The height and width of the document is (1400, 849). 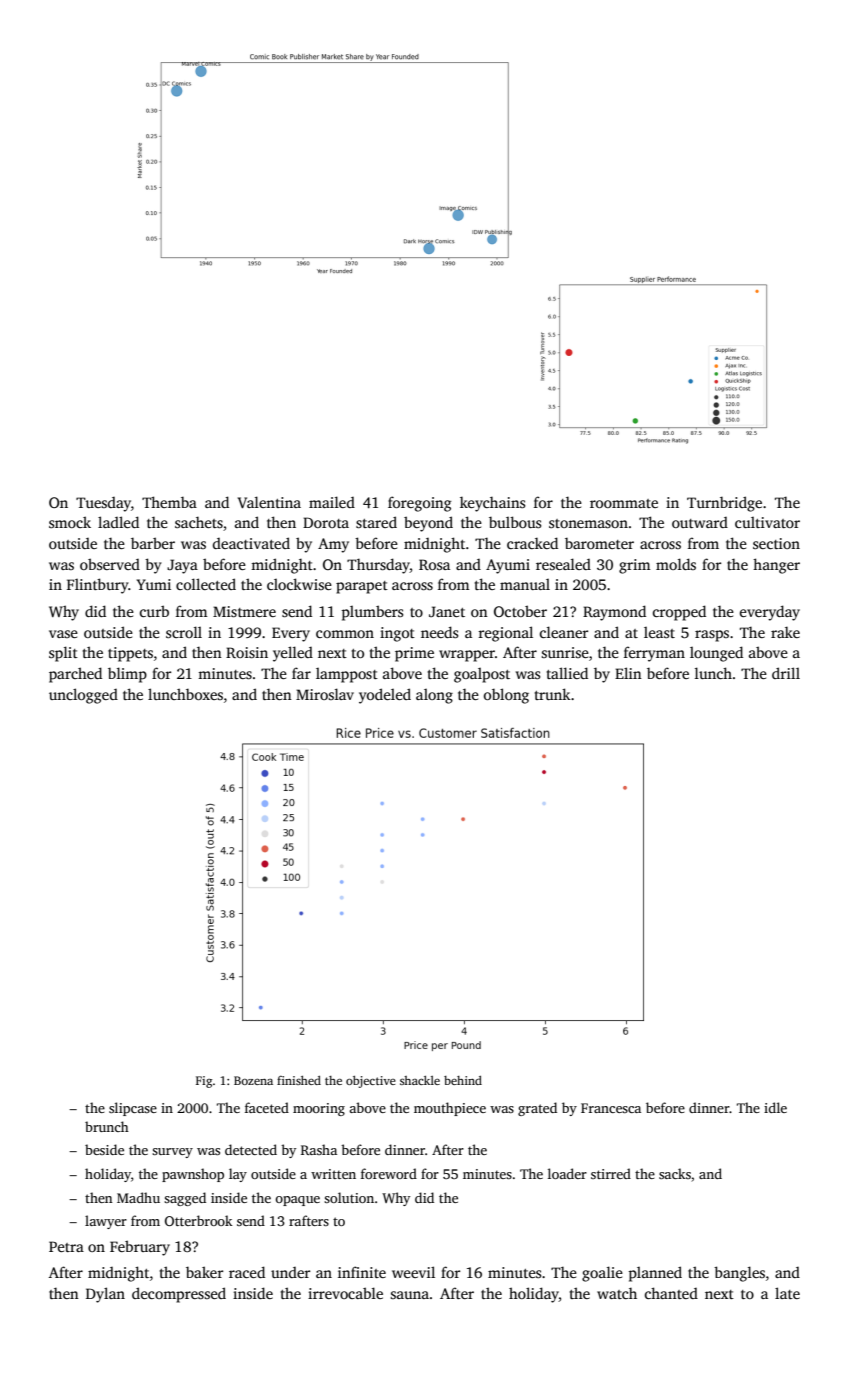 I want to click on rasps, so click(x=712, y=636).
